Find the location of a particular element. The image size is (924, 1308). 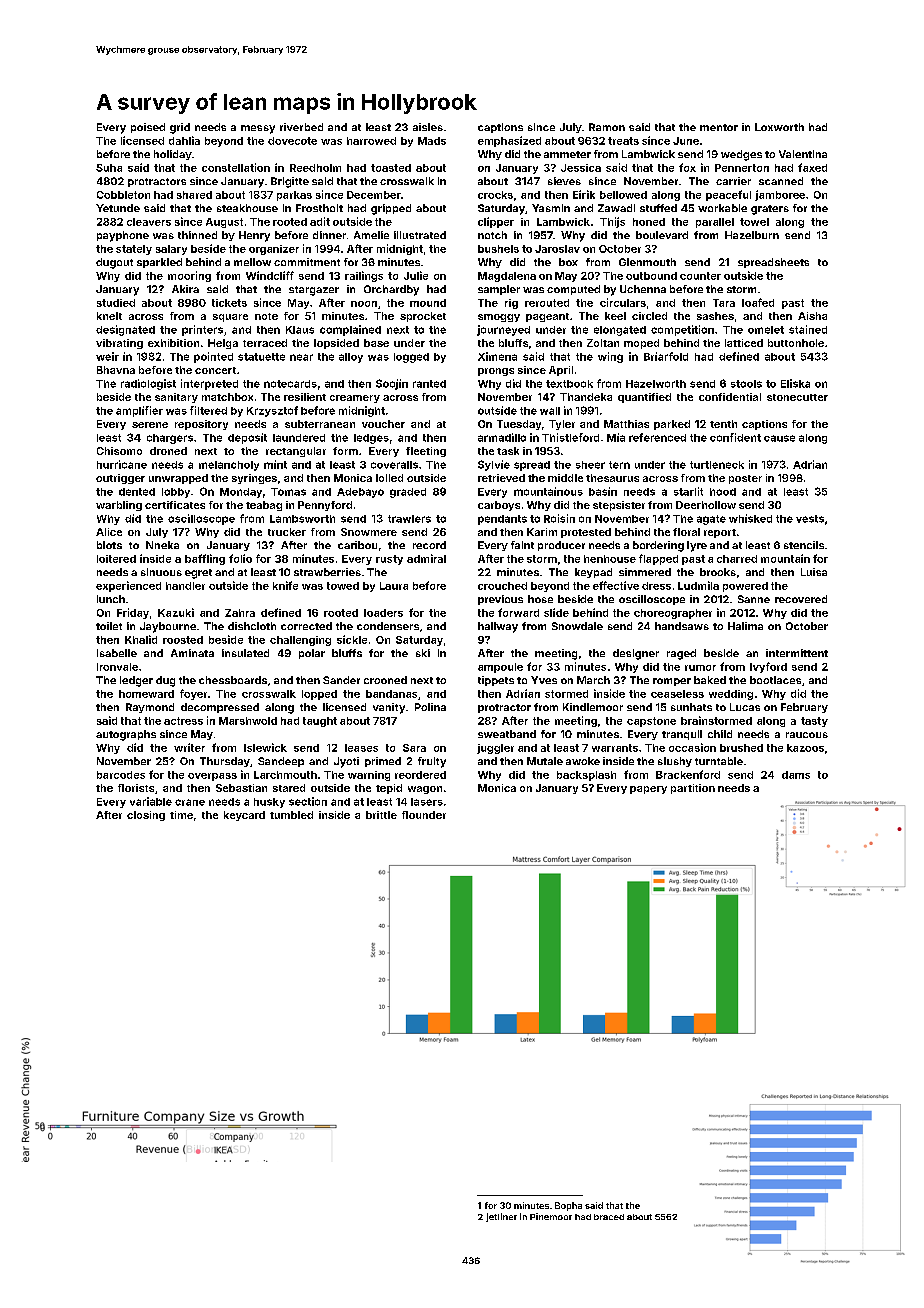

pendants is located at coordinates (502, 520).
